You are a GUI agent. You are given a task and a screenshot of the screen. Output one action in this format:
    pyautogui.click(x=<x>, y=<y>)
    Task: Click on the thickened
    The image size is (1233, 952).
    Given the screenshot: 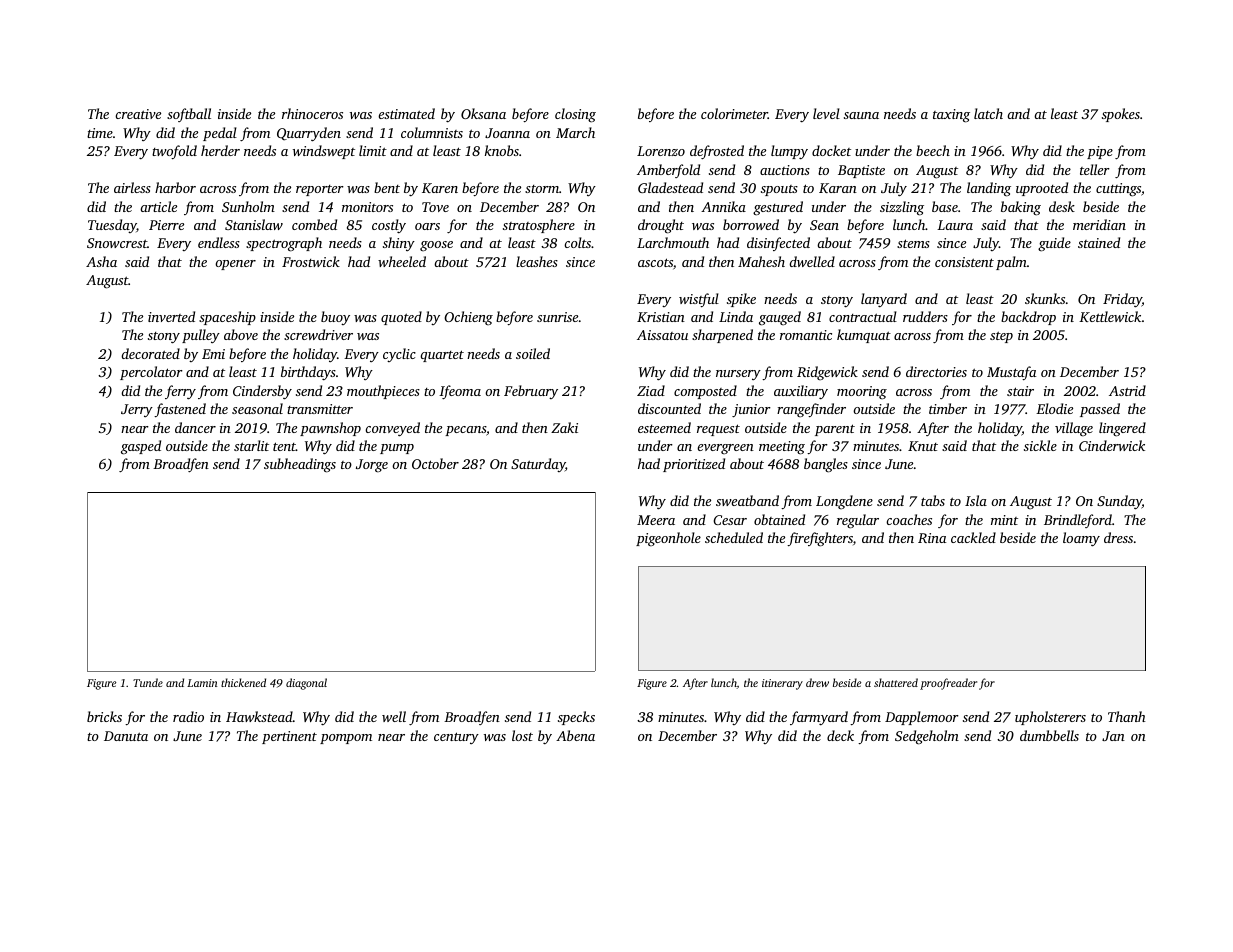 What is the action you would take?
    pyautogui.click(x=243, y=682)
